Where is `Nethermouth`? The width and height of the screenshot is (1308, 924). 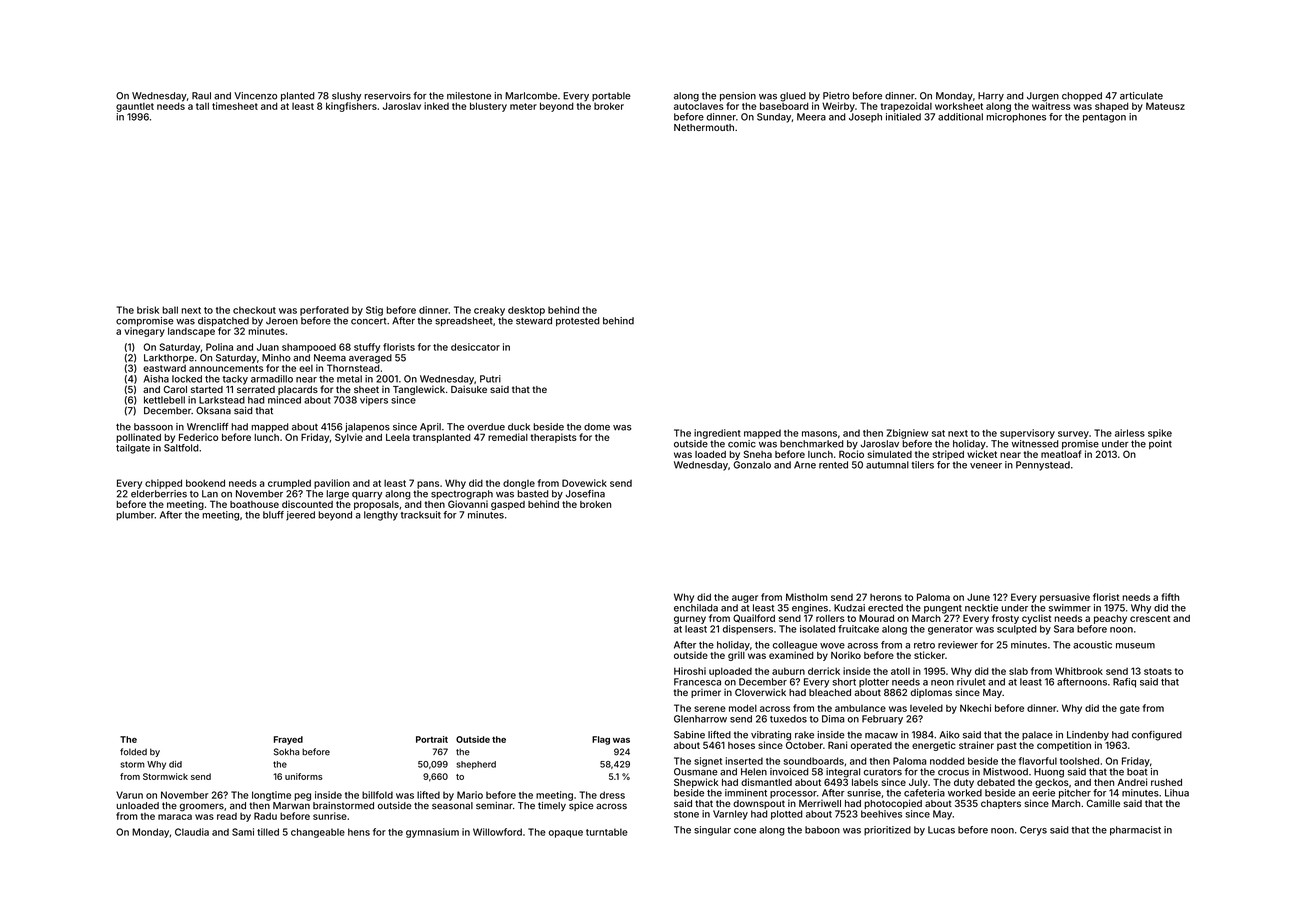 Nethermouth is located at coordinates (704, 127).
